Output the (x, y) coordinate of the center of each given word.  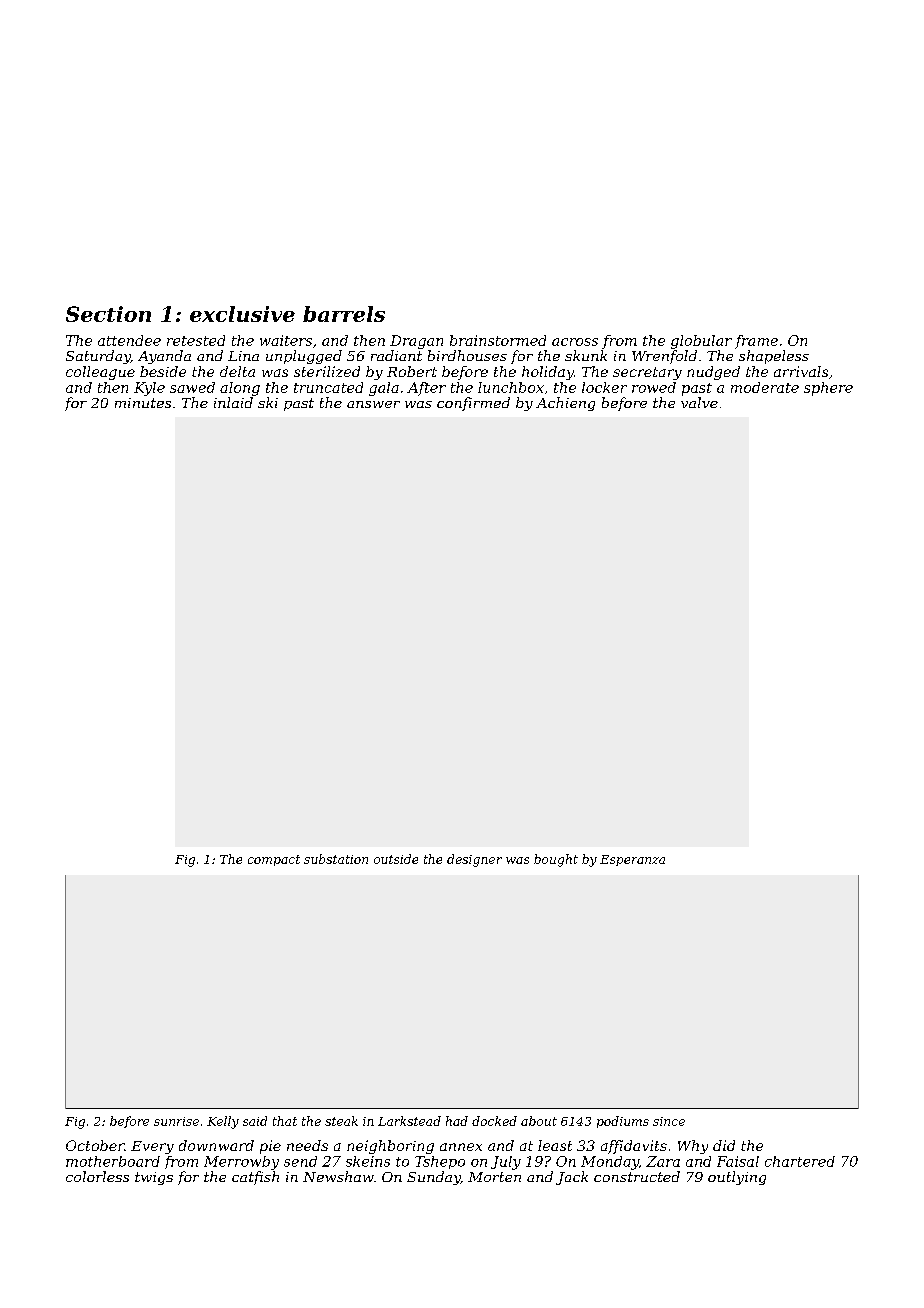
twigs (154, 1178)
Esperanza (632, 860)
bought (556, 860)
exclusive (242, 314)
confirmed (473, 404)
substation (336, 859)
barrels (344, 314)
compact (274, 860)
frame (756, 342)
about (539, 1121)
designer (474, 860)
